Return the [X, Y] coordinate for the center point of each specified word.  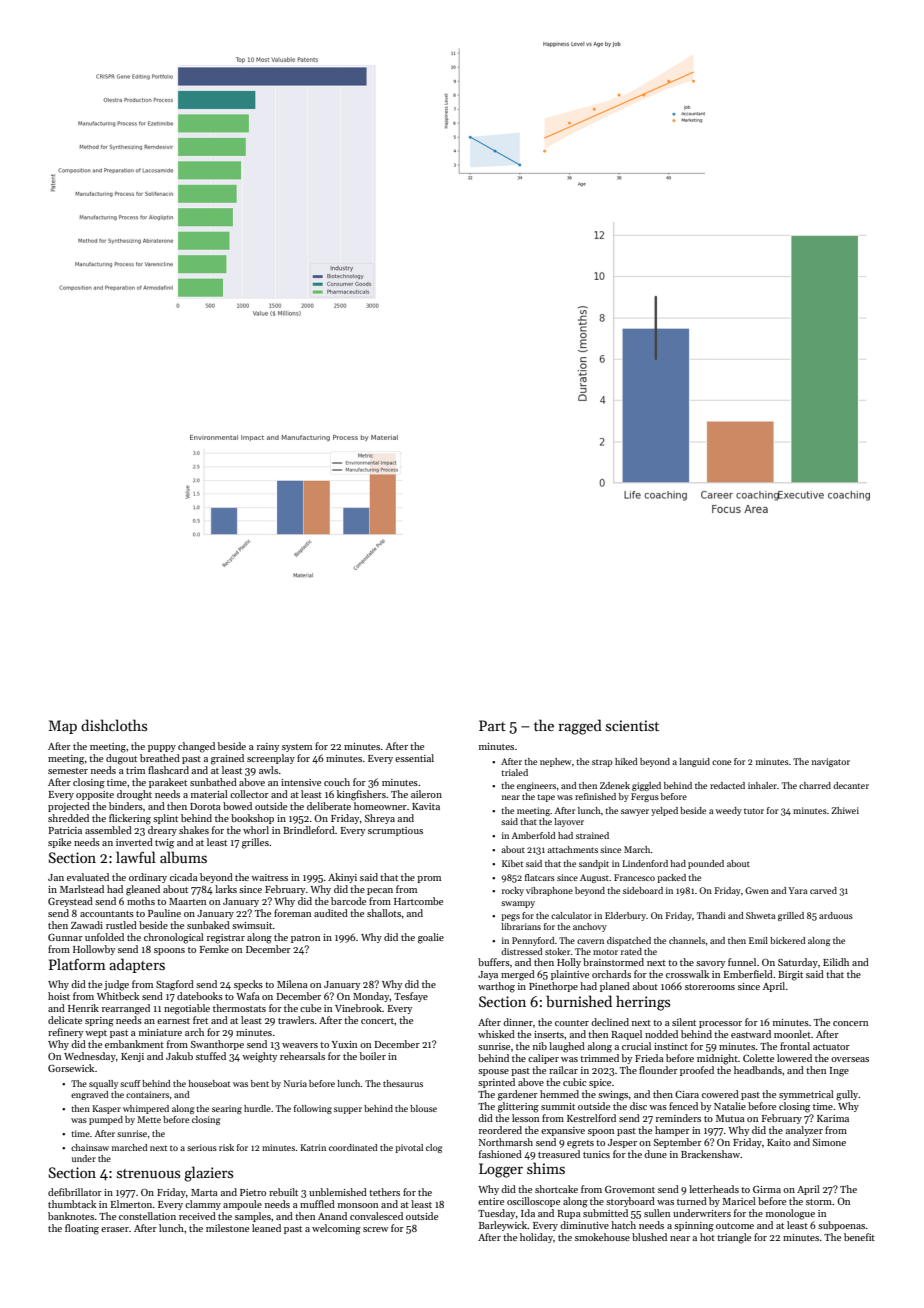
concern [850, 1023]
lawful [136, 857]
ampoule [242, 1205]
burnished [579, 1001]
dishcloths [114, 725]
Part [492, 725]
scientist [632, 725]
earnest [173, 1021]
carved [823, 890]
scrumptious [395, 831]
